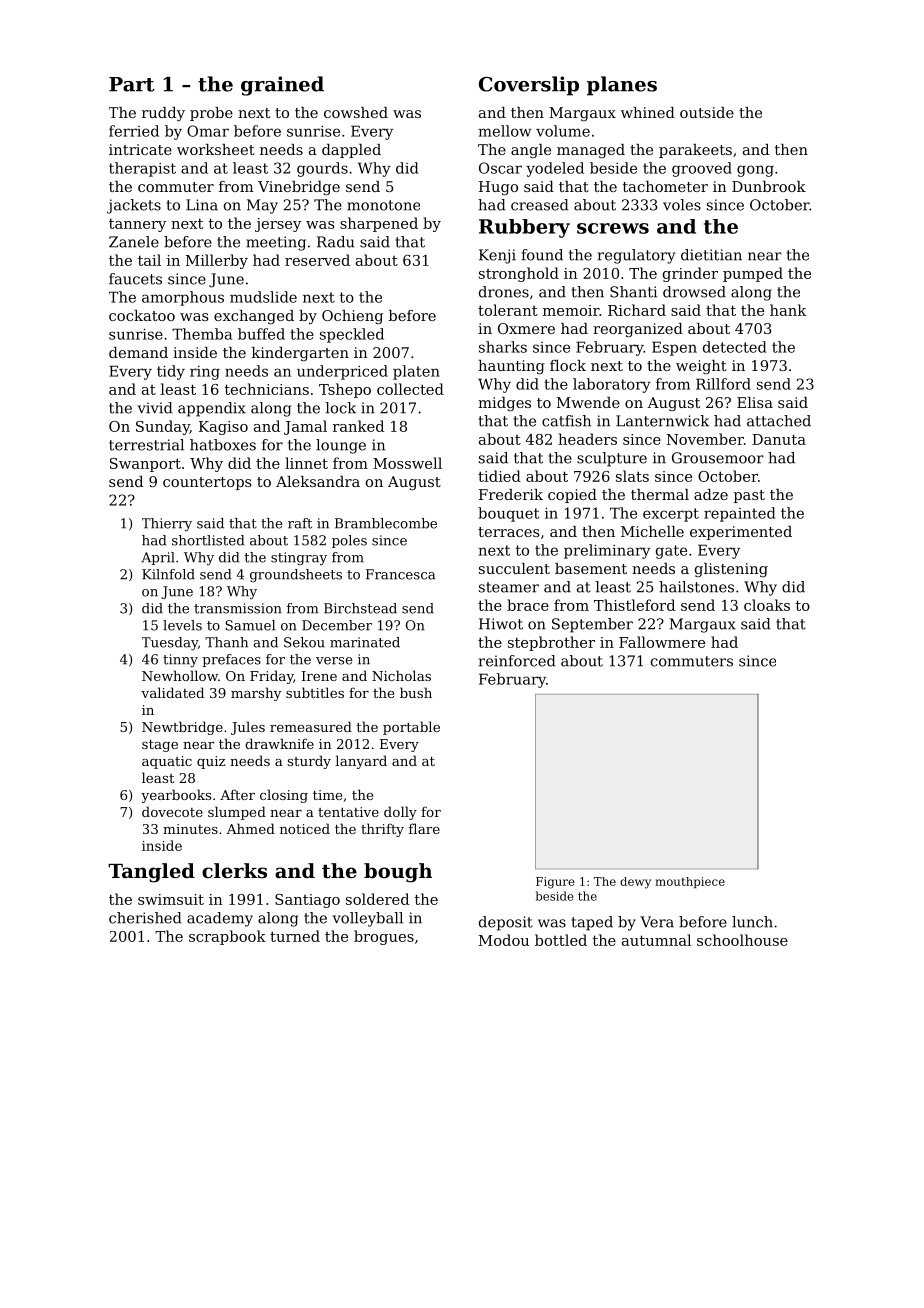  What do you see at coordinates (145, 918) in the document?
I see `cherished` at bounding box center [145, 918].
